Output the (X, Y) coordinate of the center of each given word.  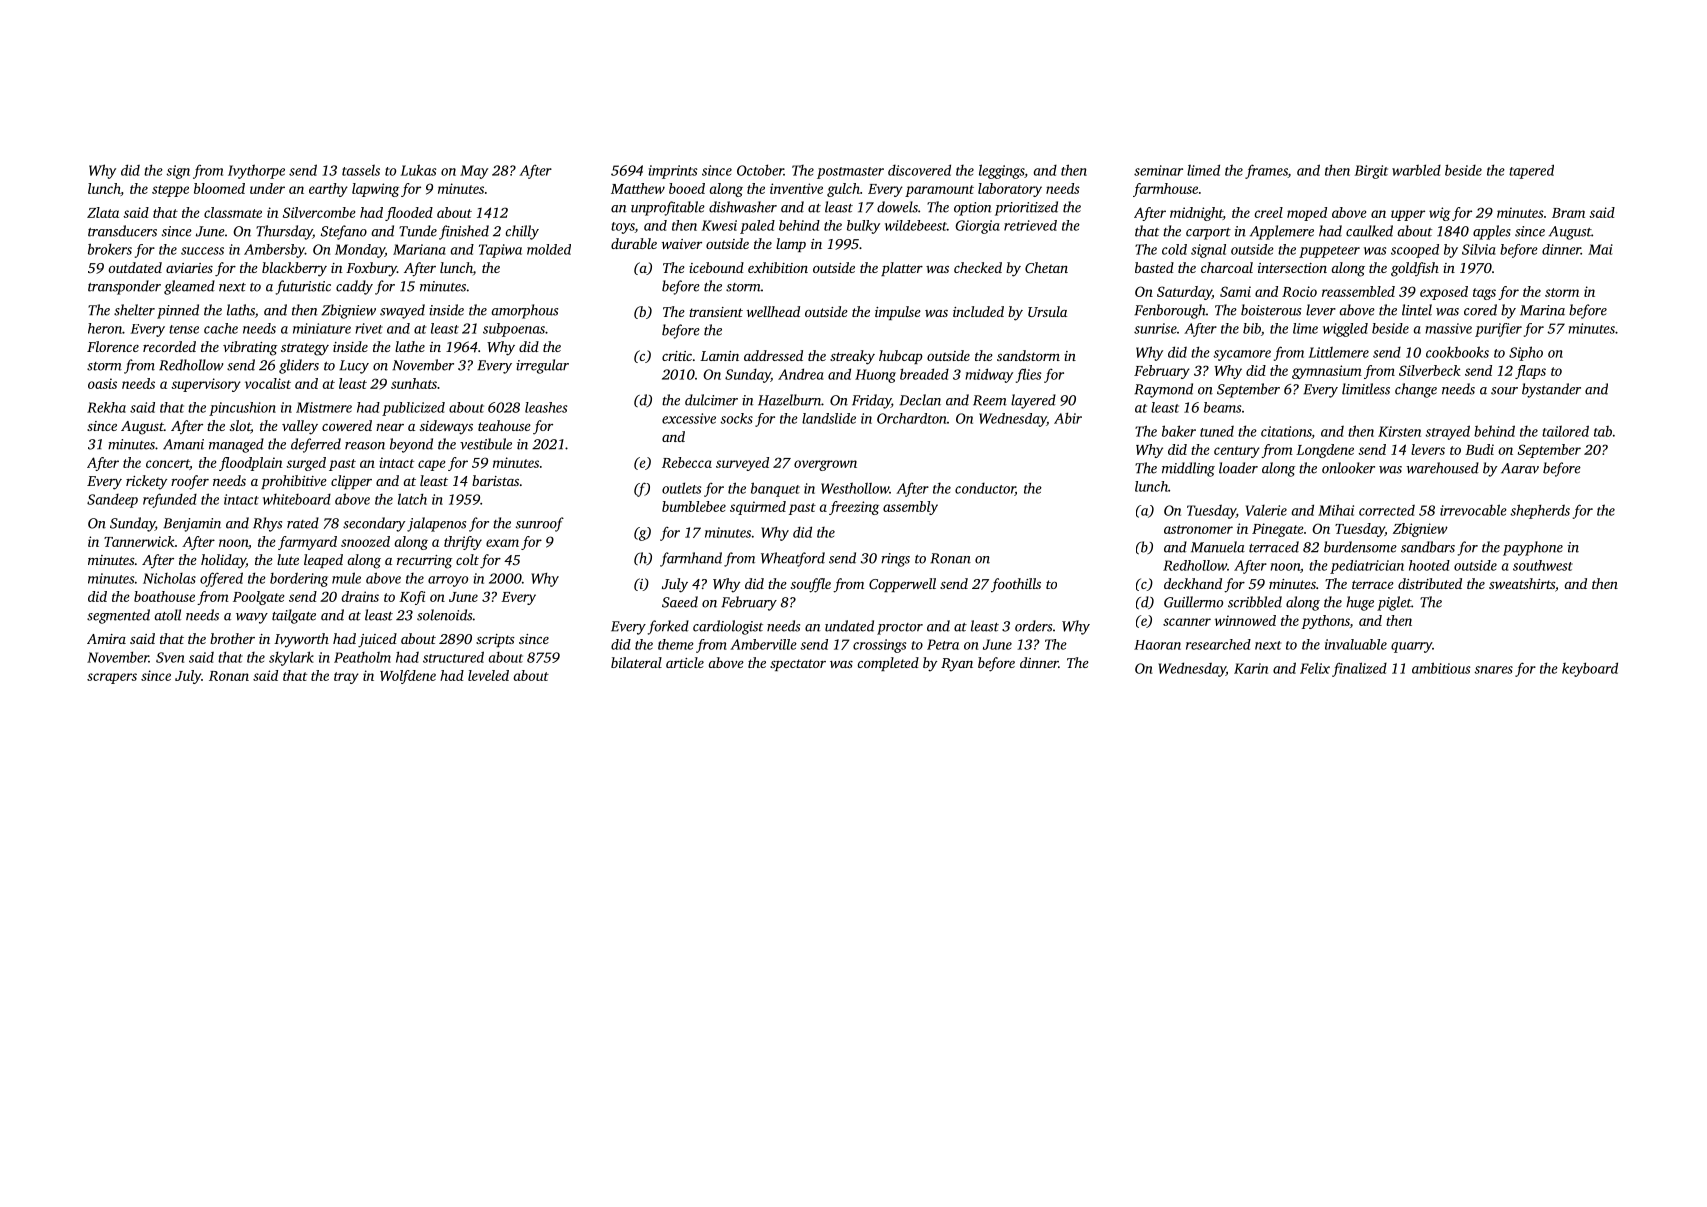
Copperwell (902, 585)
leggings (1001, 171)
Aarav (1520, 468)
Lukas (418, 170)
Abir (1068, 418)
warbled (1416, 170)
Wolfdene (408, 677)
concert (168, 464)
